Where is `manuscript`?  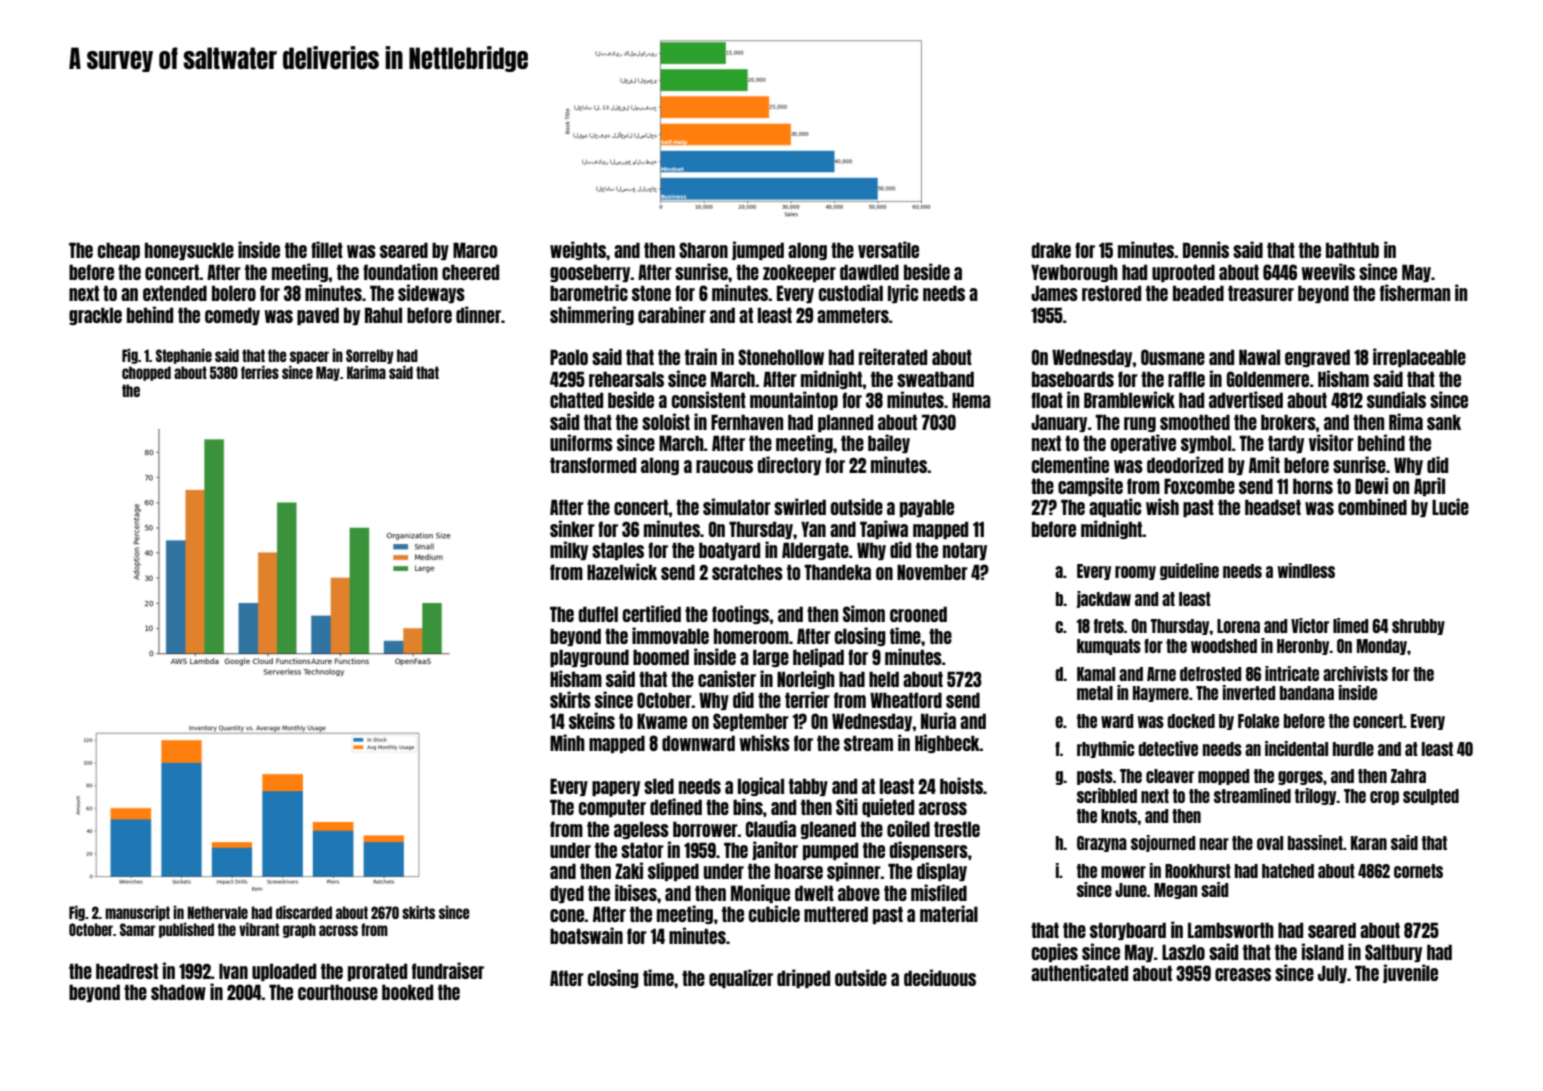
manuscript is located at coordinates (137, 913).
